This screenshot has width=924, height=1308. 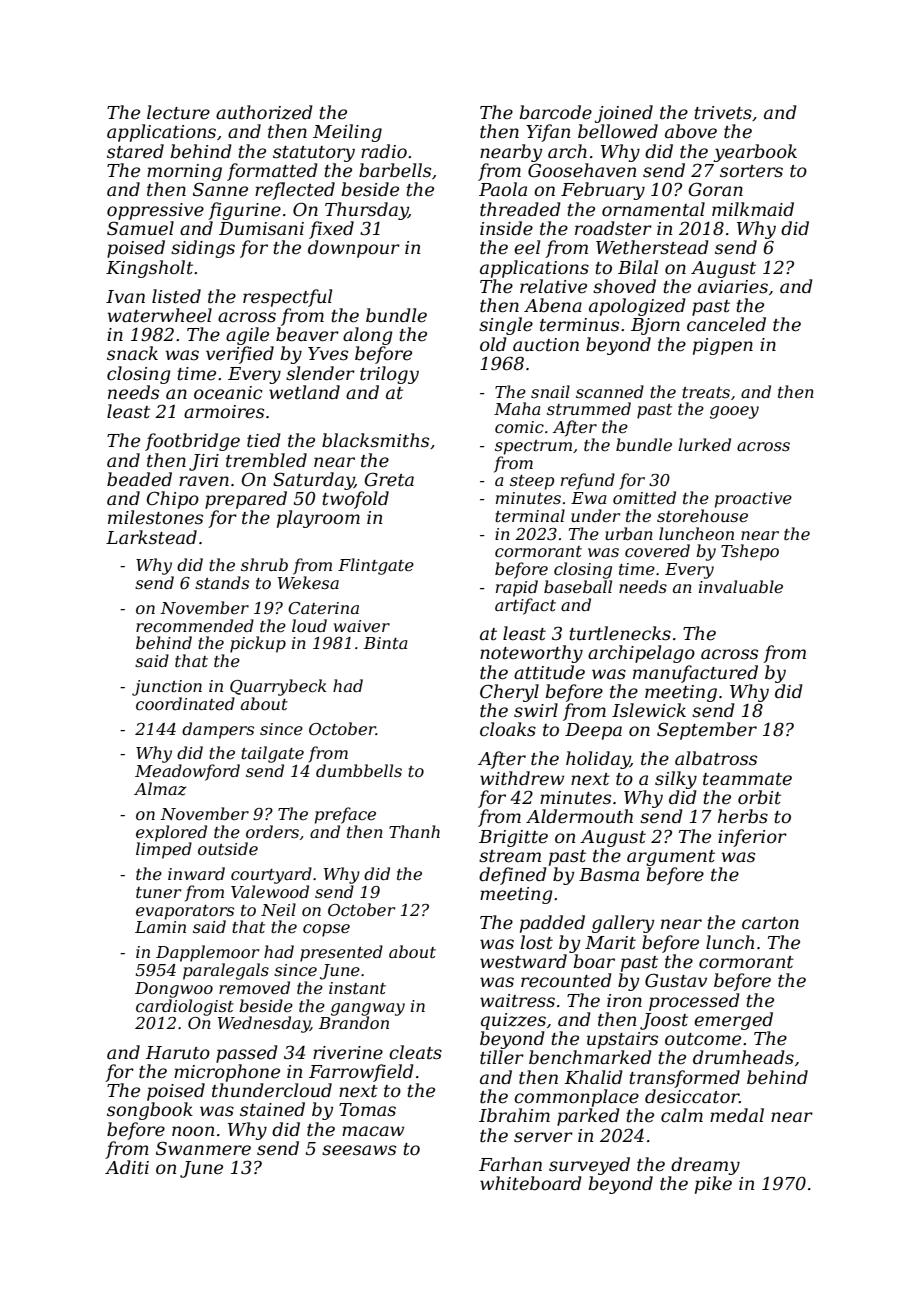 What do you see at coordinates (127, 1167) in the screenshot?
I see `Aditi` at bounding box center [127, 1167].
